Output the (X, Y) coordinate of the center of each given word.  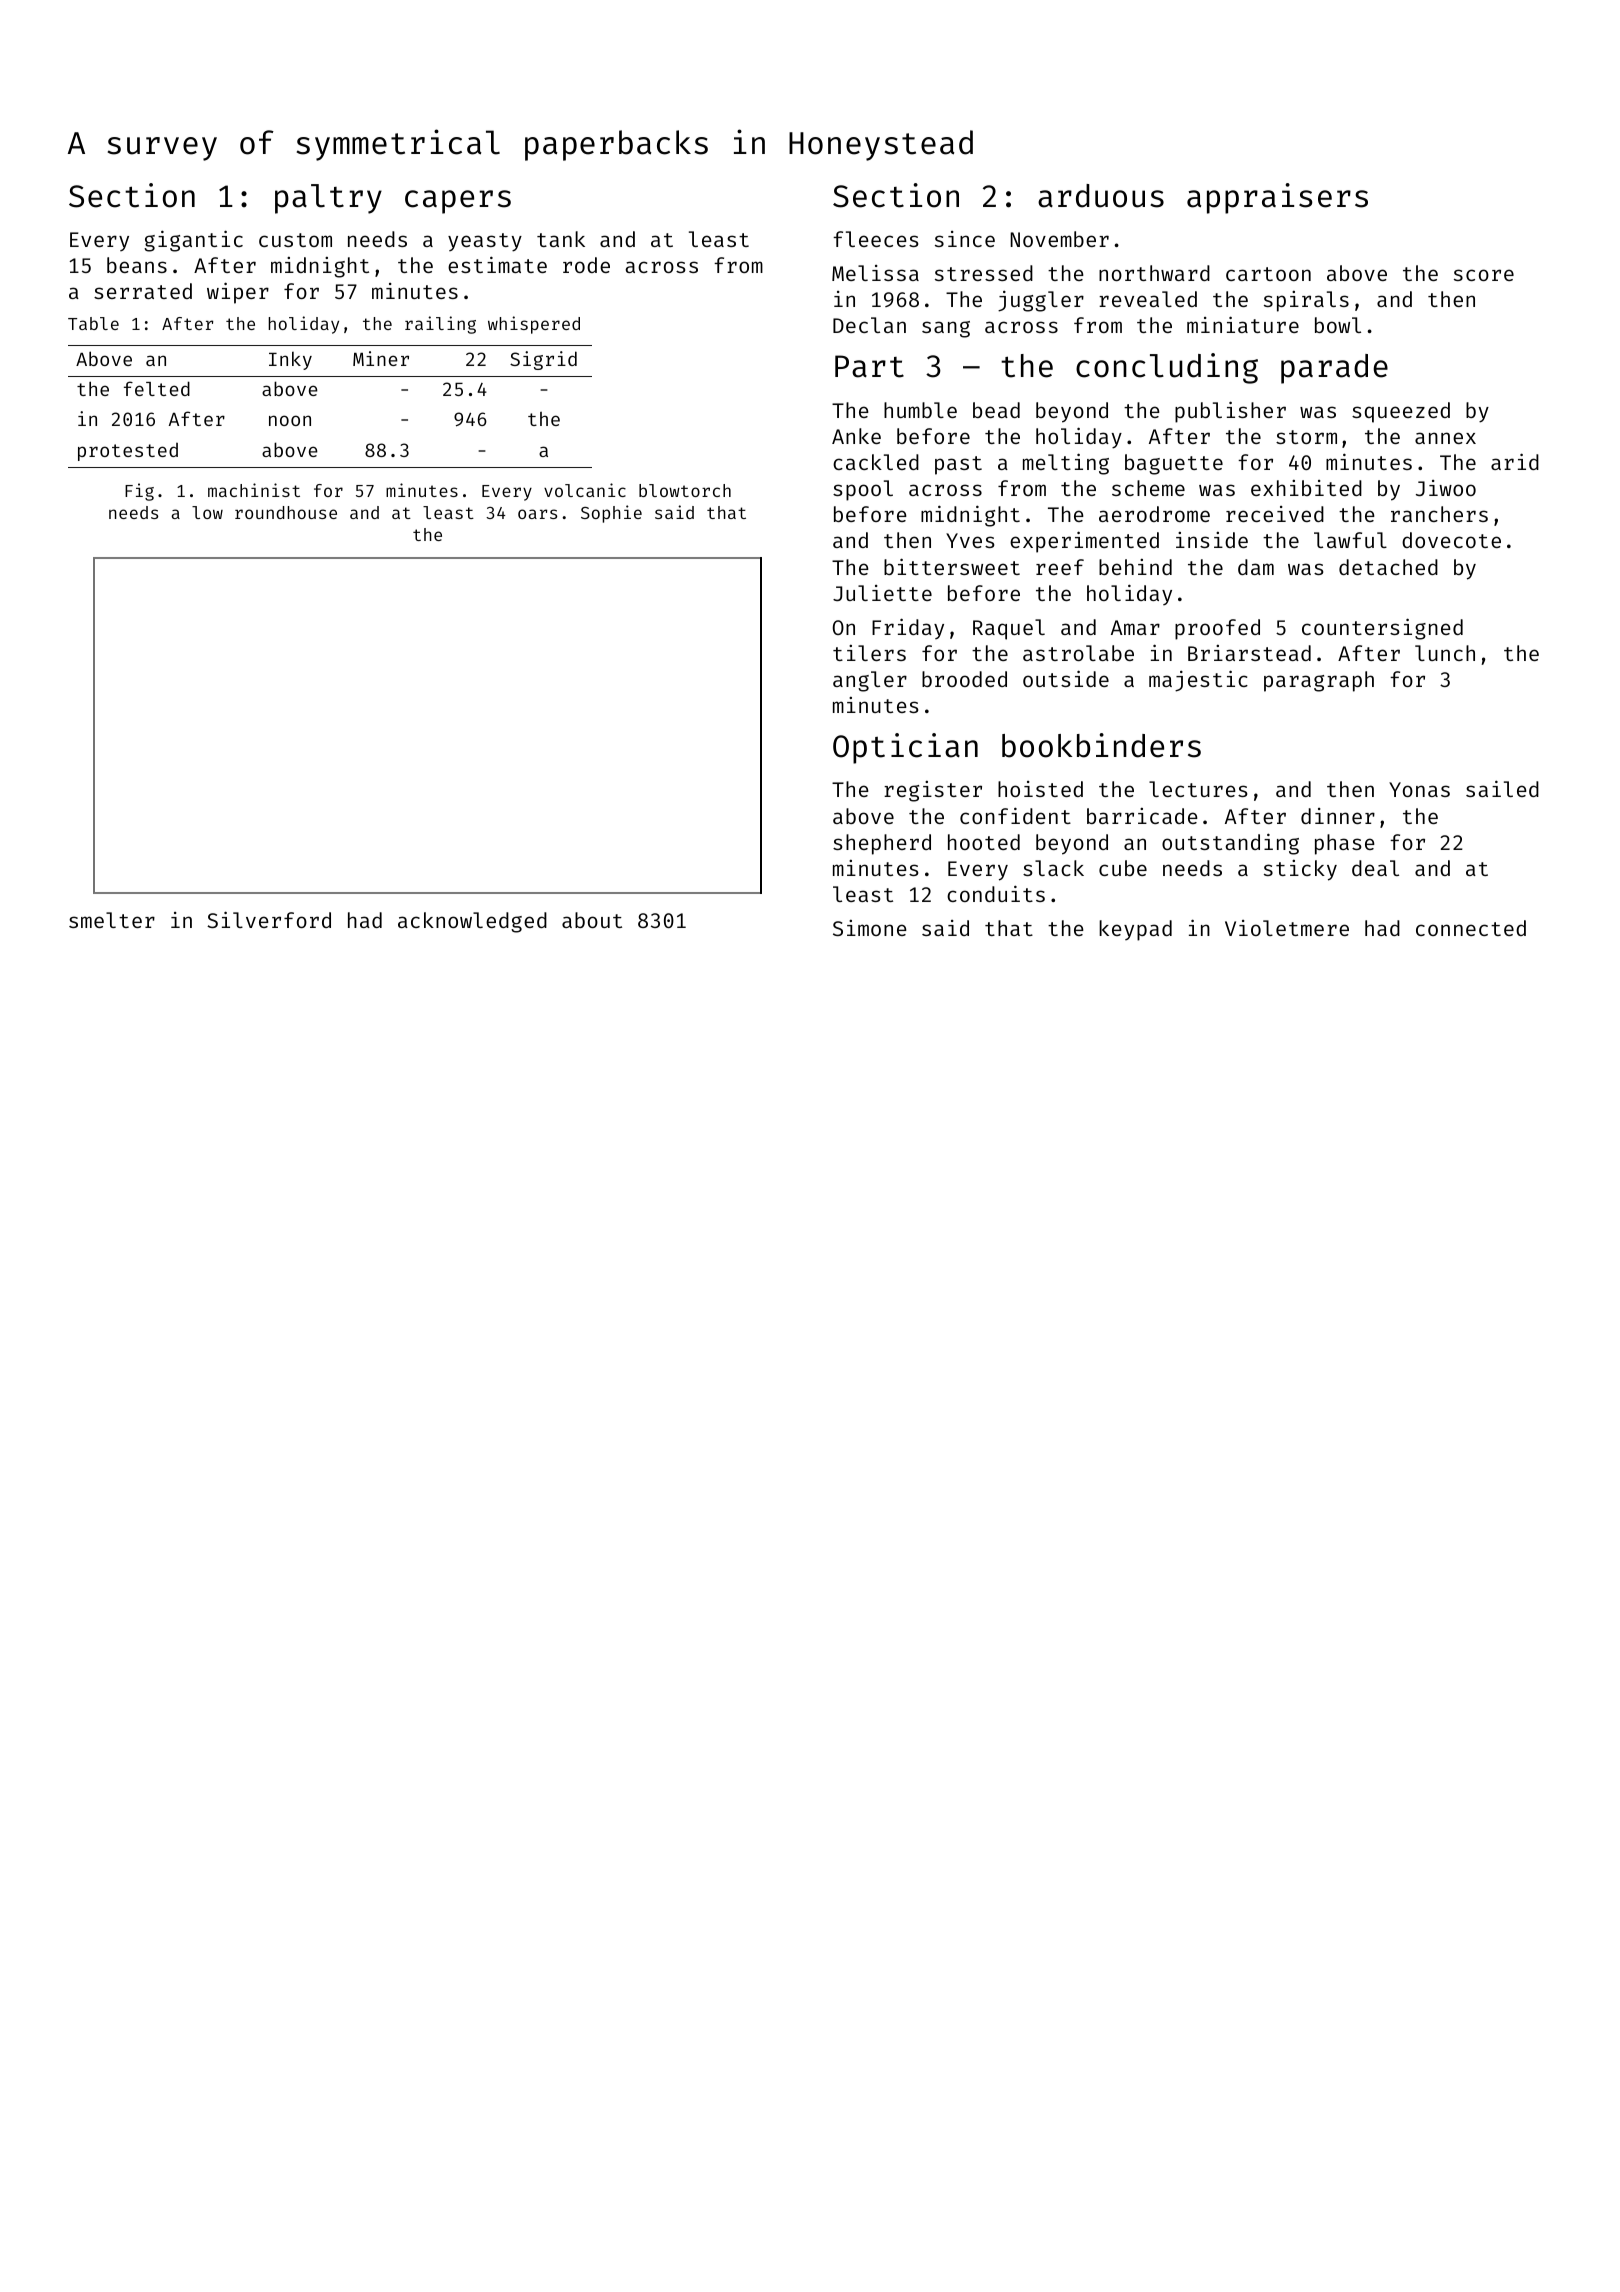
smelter (112, 920)
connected (1471, 928)
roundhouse (286, 512)
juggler (1041, 301)
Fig (139, 492)
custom (295, 240)
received (1275, 514)
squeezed (1401, 412)
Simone (870, 928)
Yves (970, 540)
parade (1334, 369)
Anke (856, 436)
